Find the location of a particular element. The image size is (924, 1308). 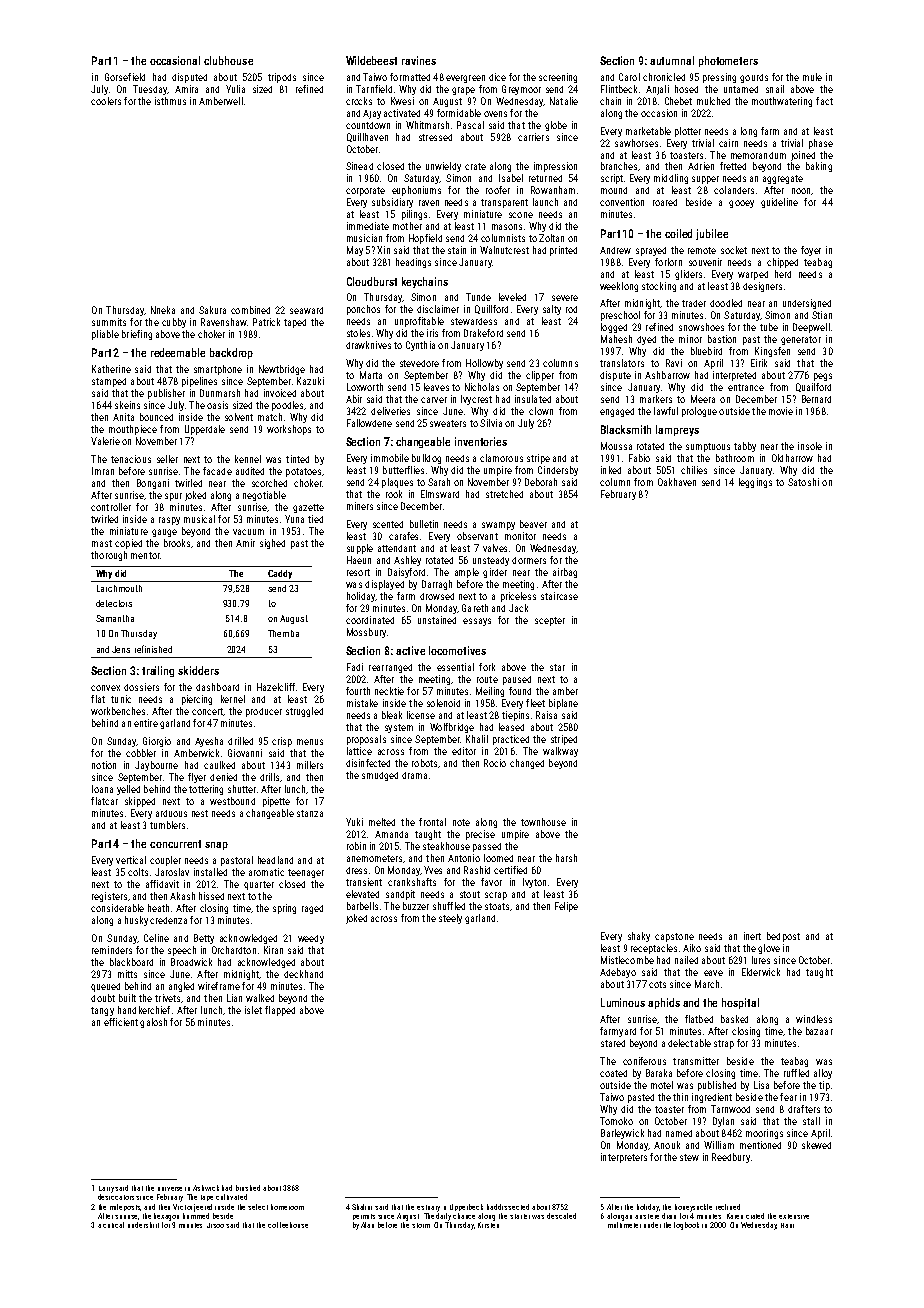

clown is located at coordinates (541, 411).
